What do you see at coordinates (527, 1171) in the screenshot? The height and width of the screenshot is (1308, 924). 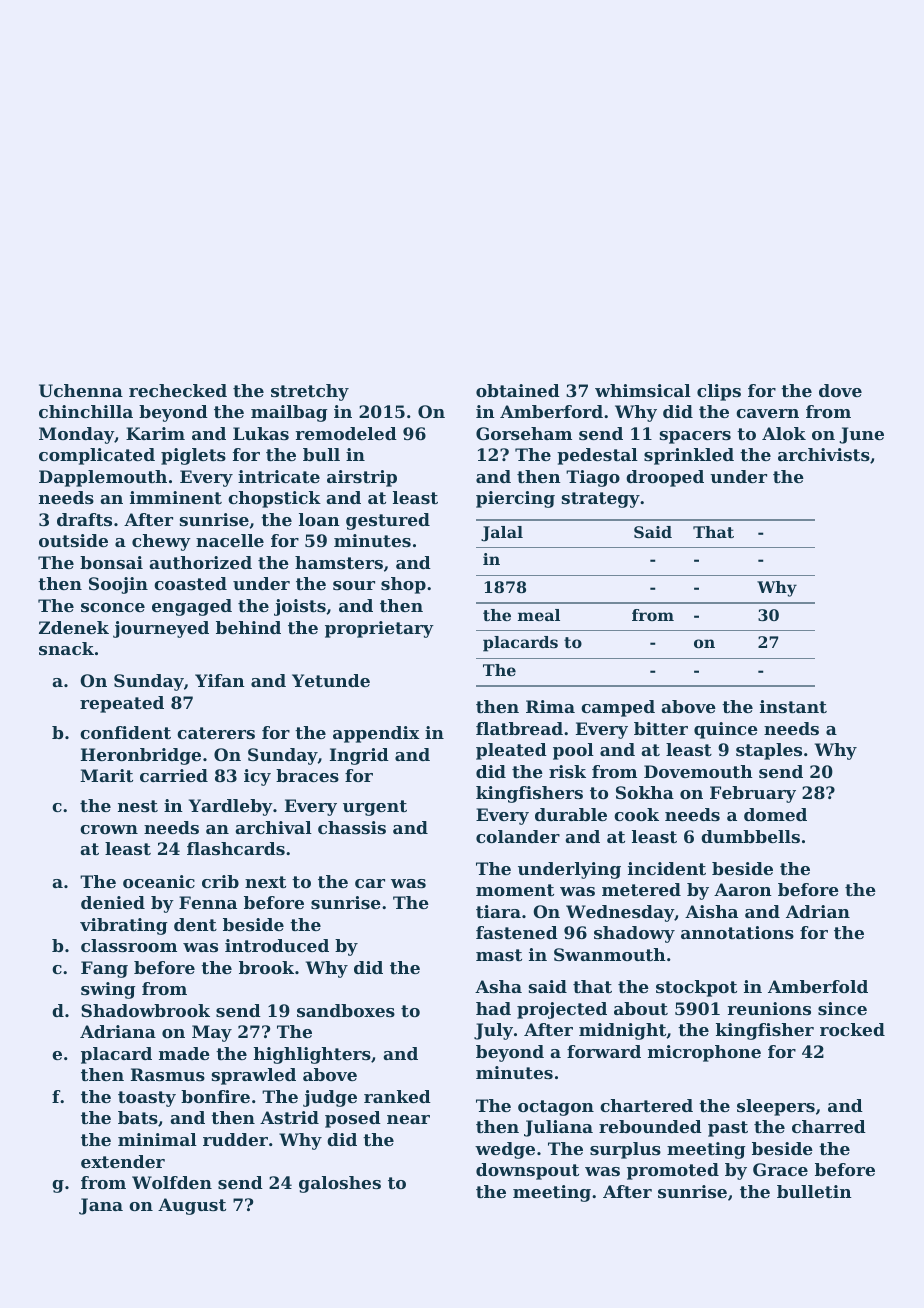 I see `downspout` at bounding box center [527, 1171].
